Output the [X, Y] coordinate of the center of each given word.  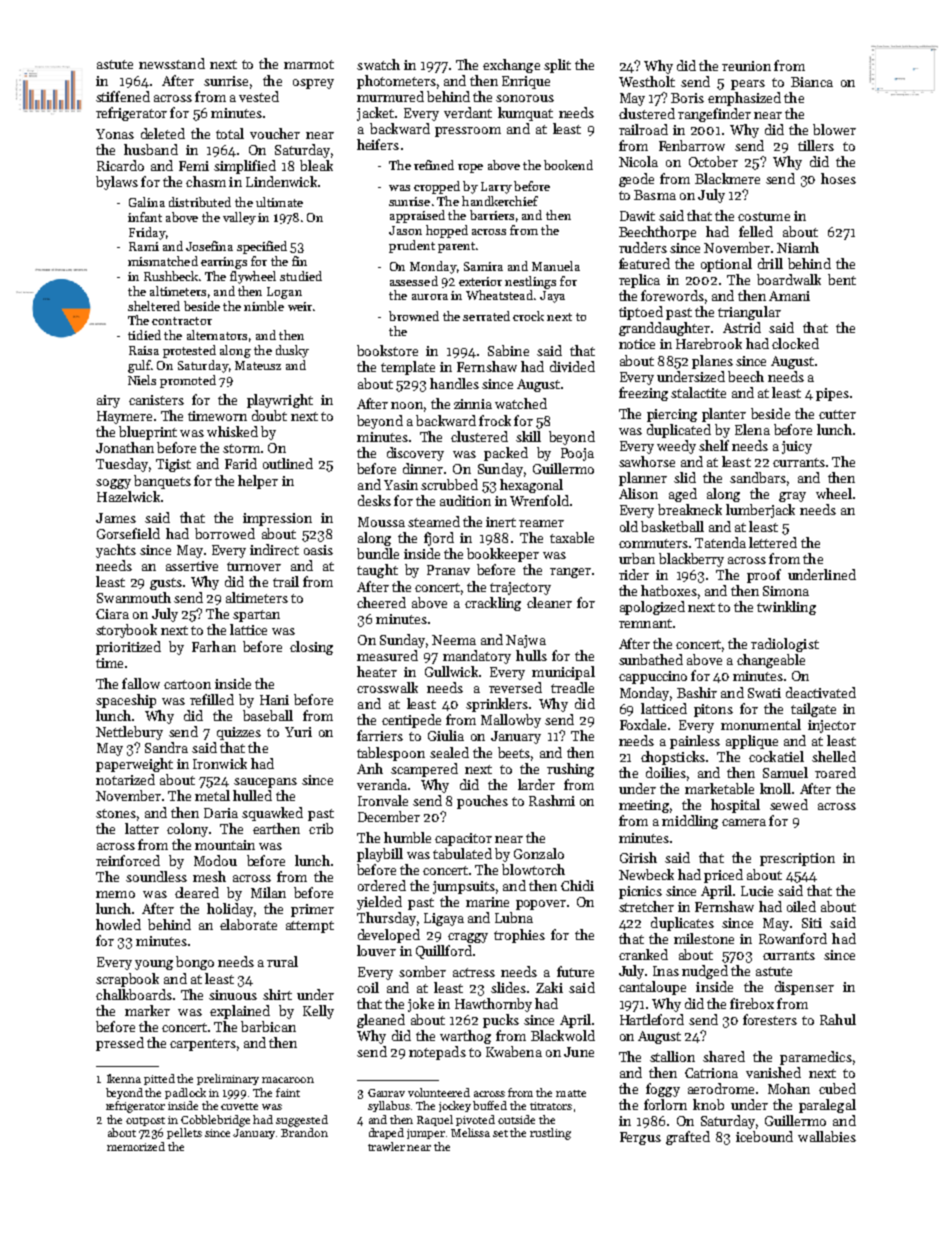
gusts [166, 584]
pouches [482, 802]
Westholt [647, 81]
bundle [378, 553]
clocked [795, 343]
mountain [225, 845]
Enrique [526, 82]
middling [690, 822]
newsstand [172, 63]
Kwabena [514, 1051]
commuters [653, 543]
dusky [292, 351]
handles [454, 383]
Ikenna [124, 1078]
